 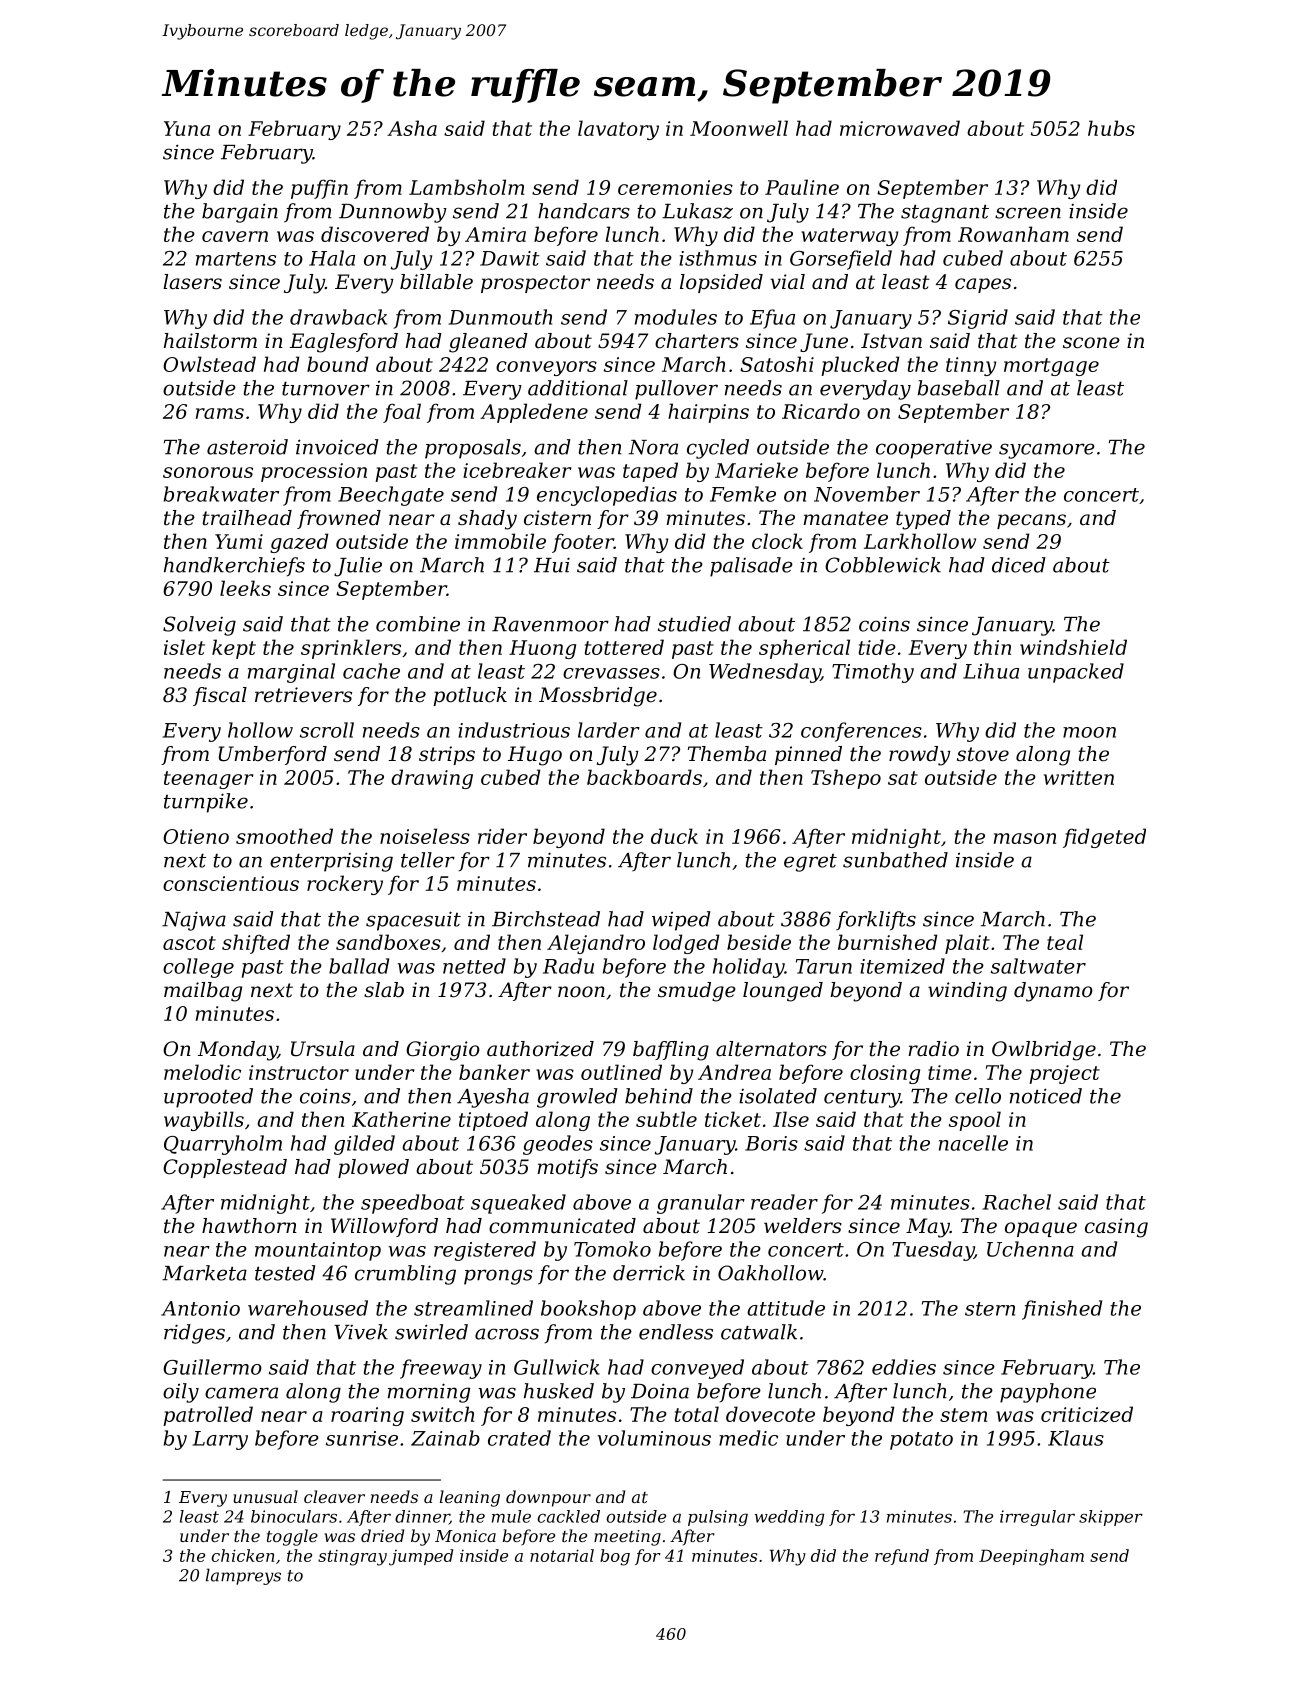 What do you see at coordinates (1111, 128) in the page?
I see `hubs` at bounding box center [1111, 128].
